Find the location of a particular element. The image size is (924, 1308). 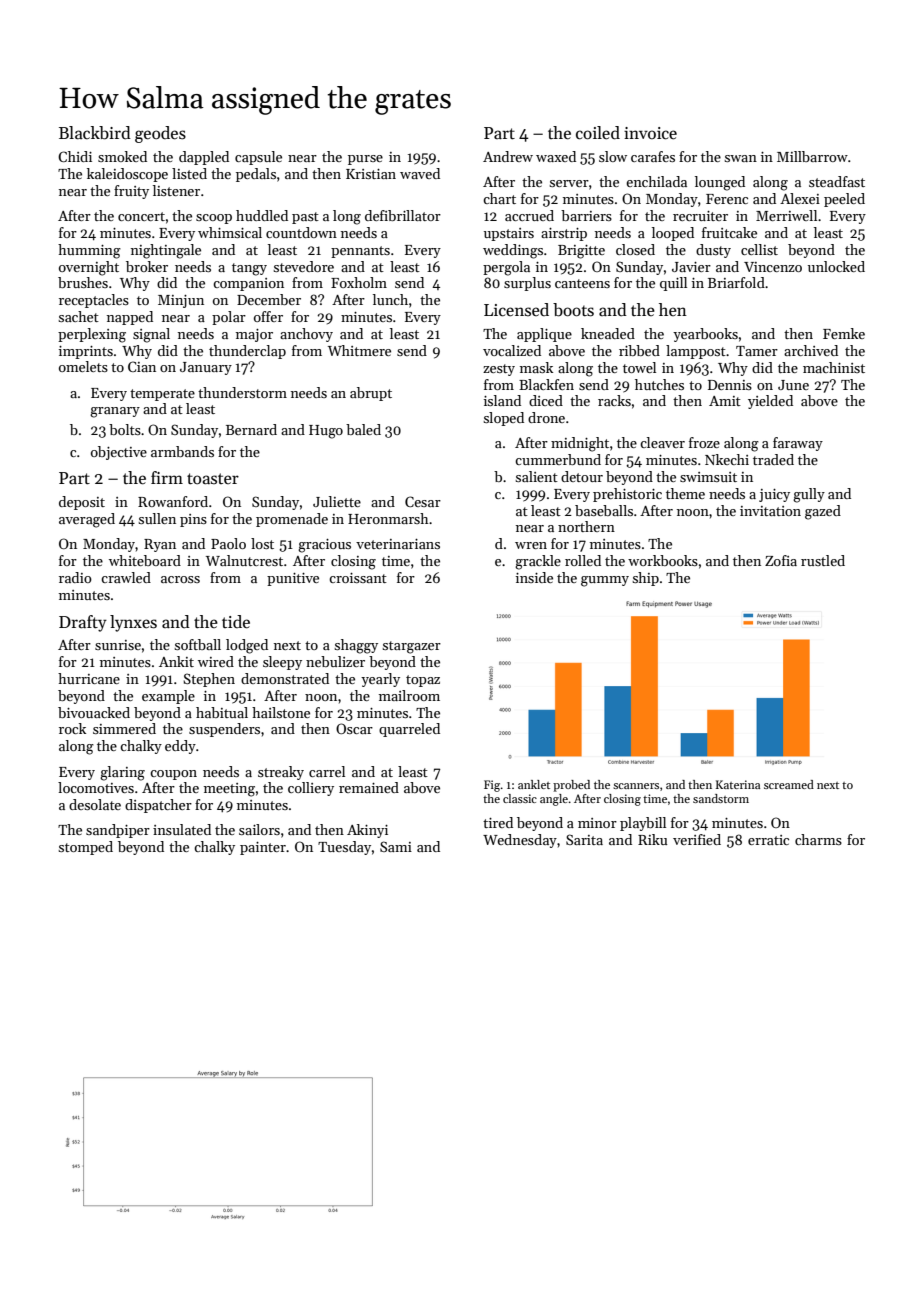

Sarita is located at coordinates (584, 839).
